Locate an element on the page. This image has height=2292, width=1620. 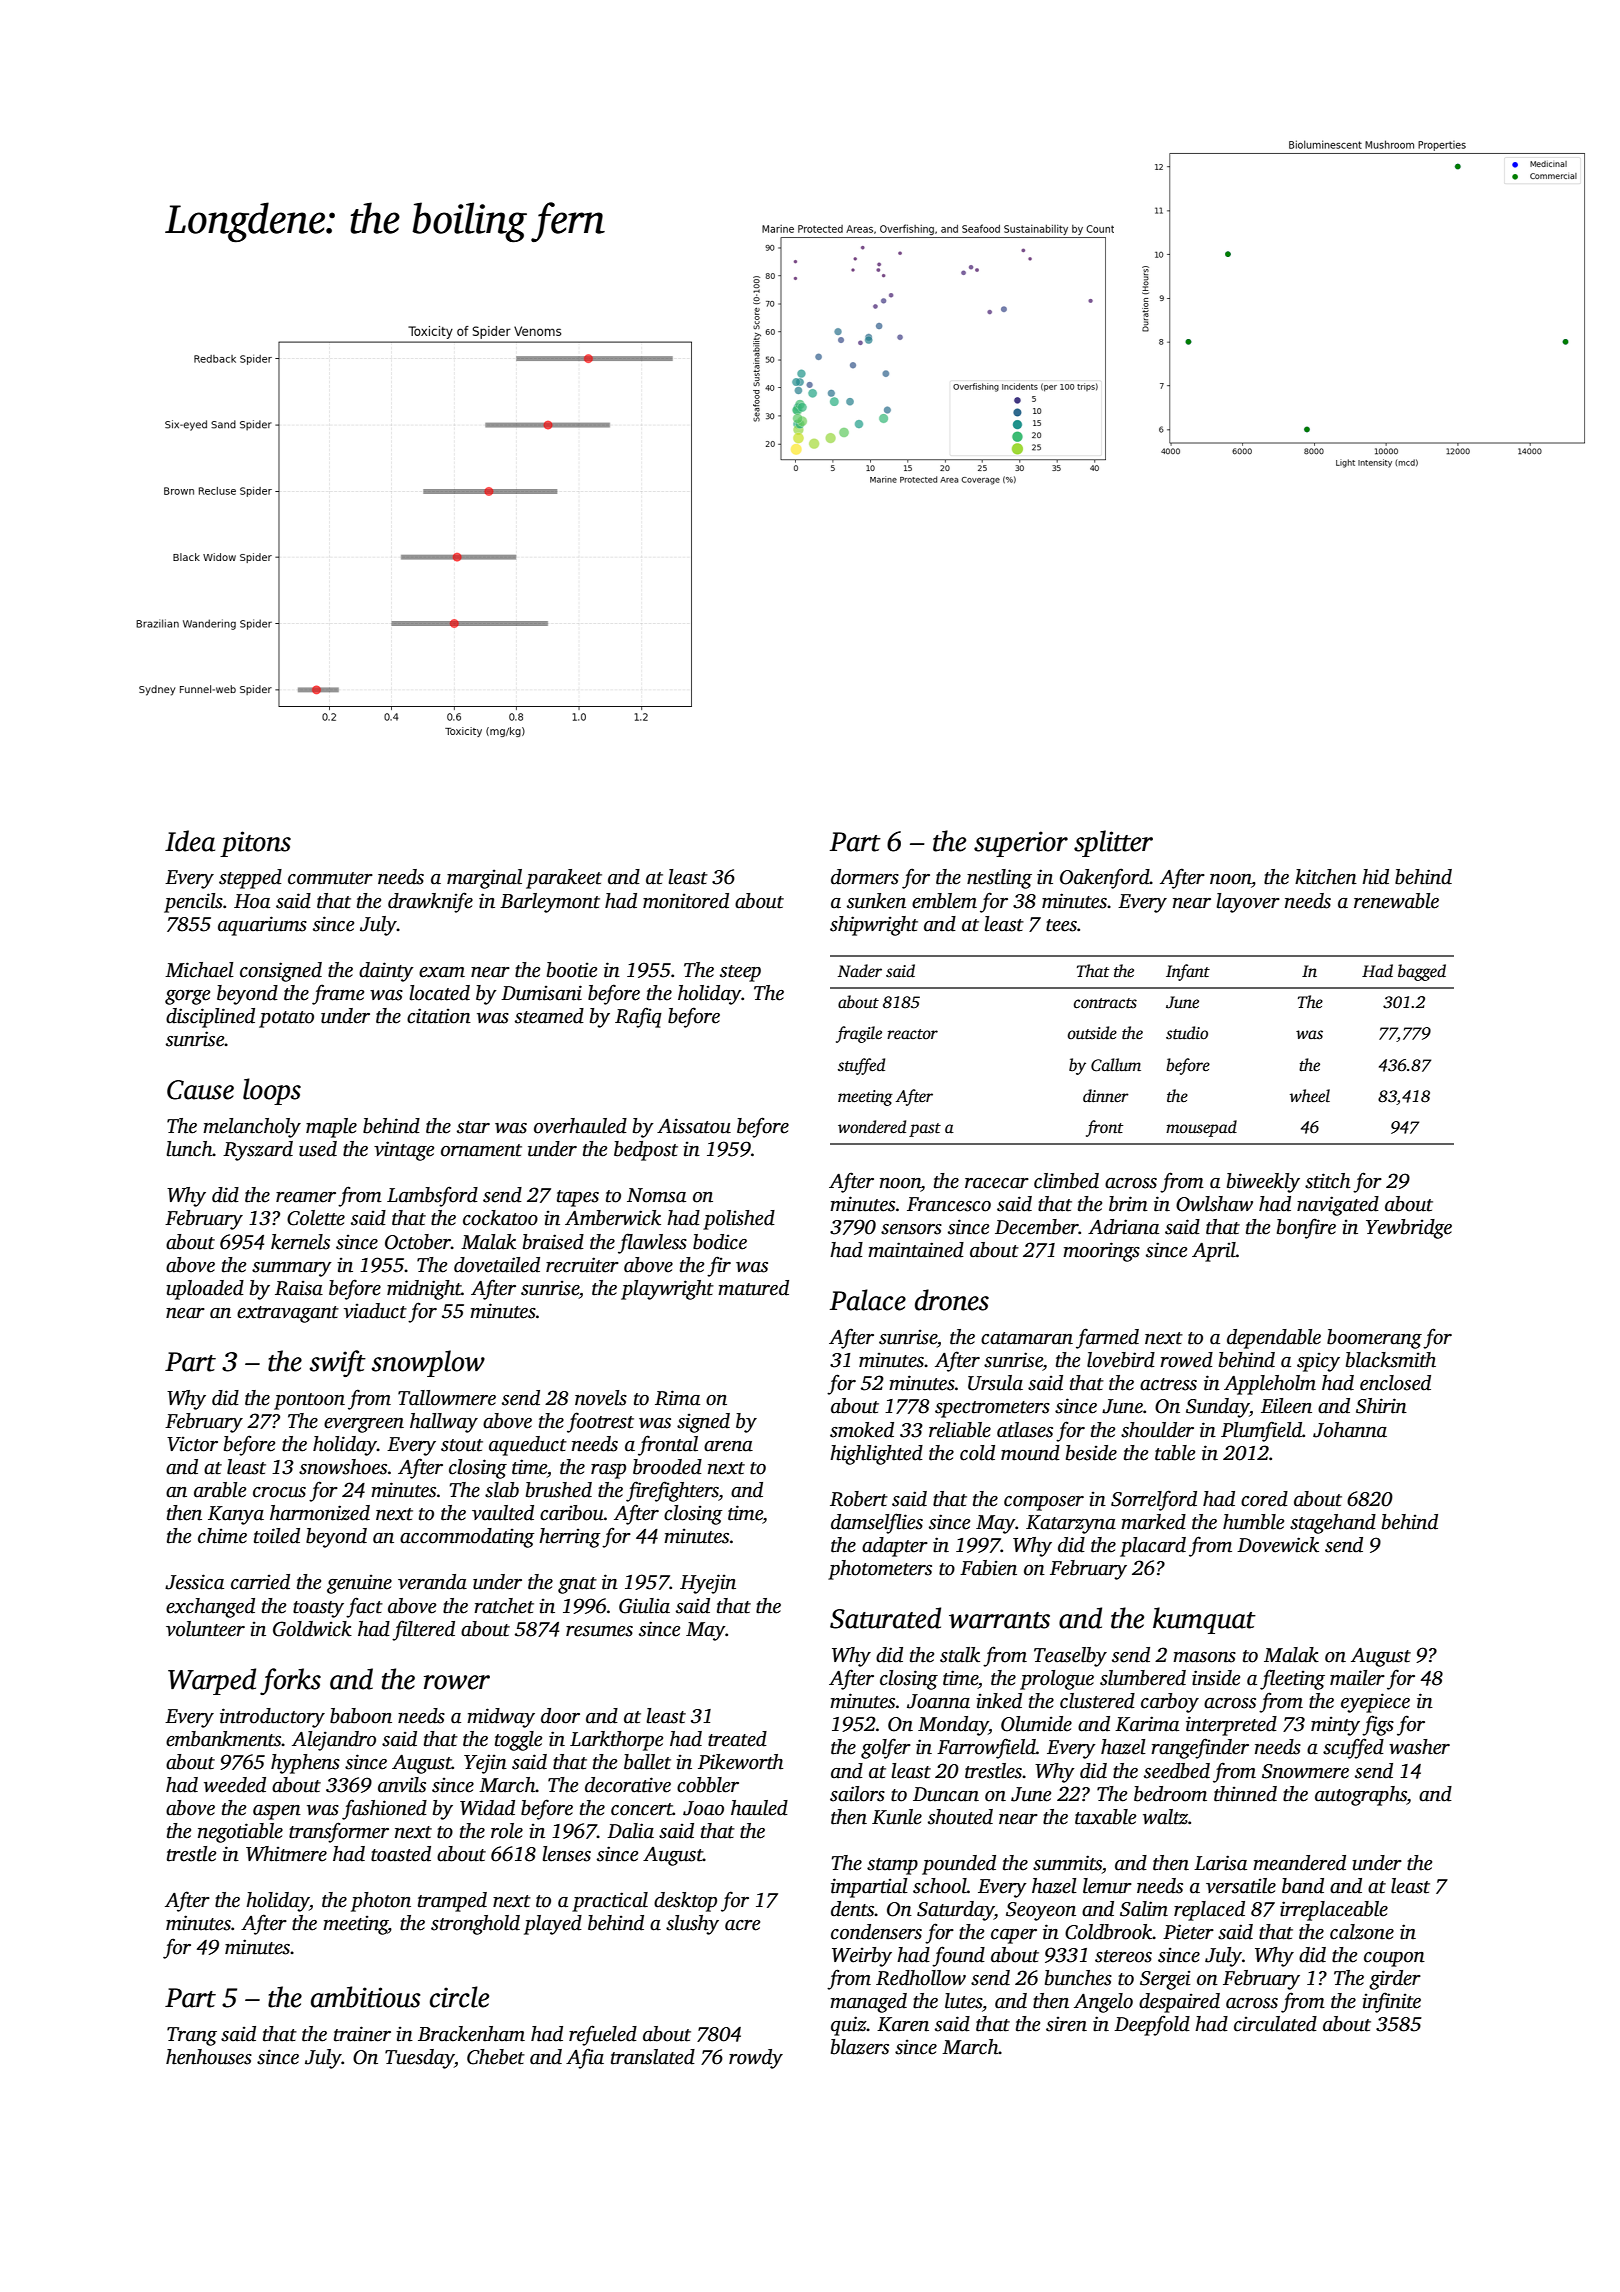
Giulia is located at coordinates (644, 1606).
